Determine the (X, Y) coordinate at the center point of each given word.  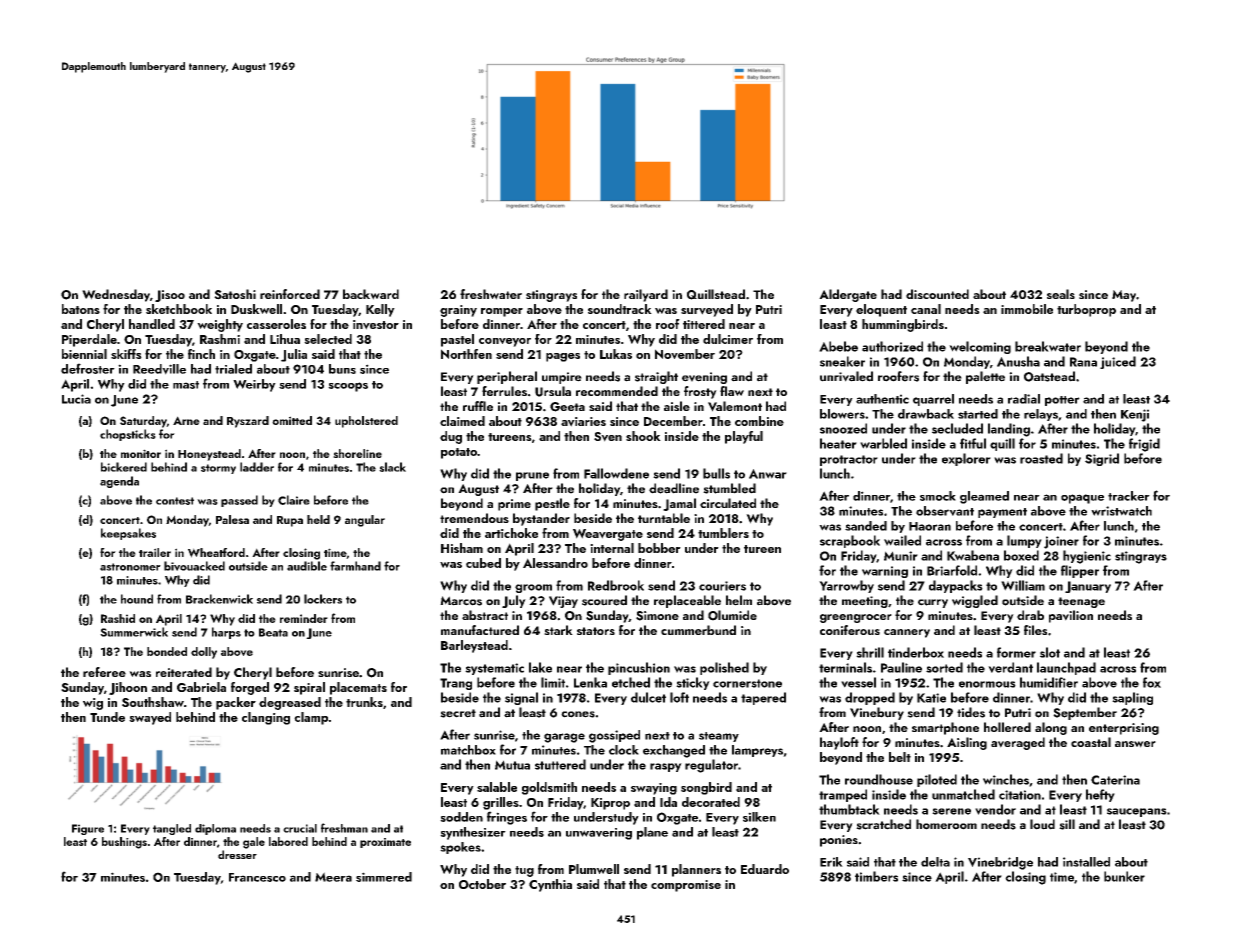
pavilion (1071, 616)
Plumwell (594, 869)
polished (724, 668)
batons (81, 309)
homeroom (946, 824)
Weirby (254, 385)
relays (1041, 415)
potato (459, 453)
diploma (215, 829)
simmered (384, 877)
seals (1061, 294)
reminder (304, 618)
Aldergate (848, 295)
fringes (507, 818)
